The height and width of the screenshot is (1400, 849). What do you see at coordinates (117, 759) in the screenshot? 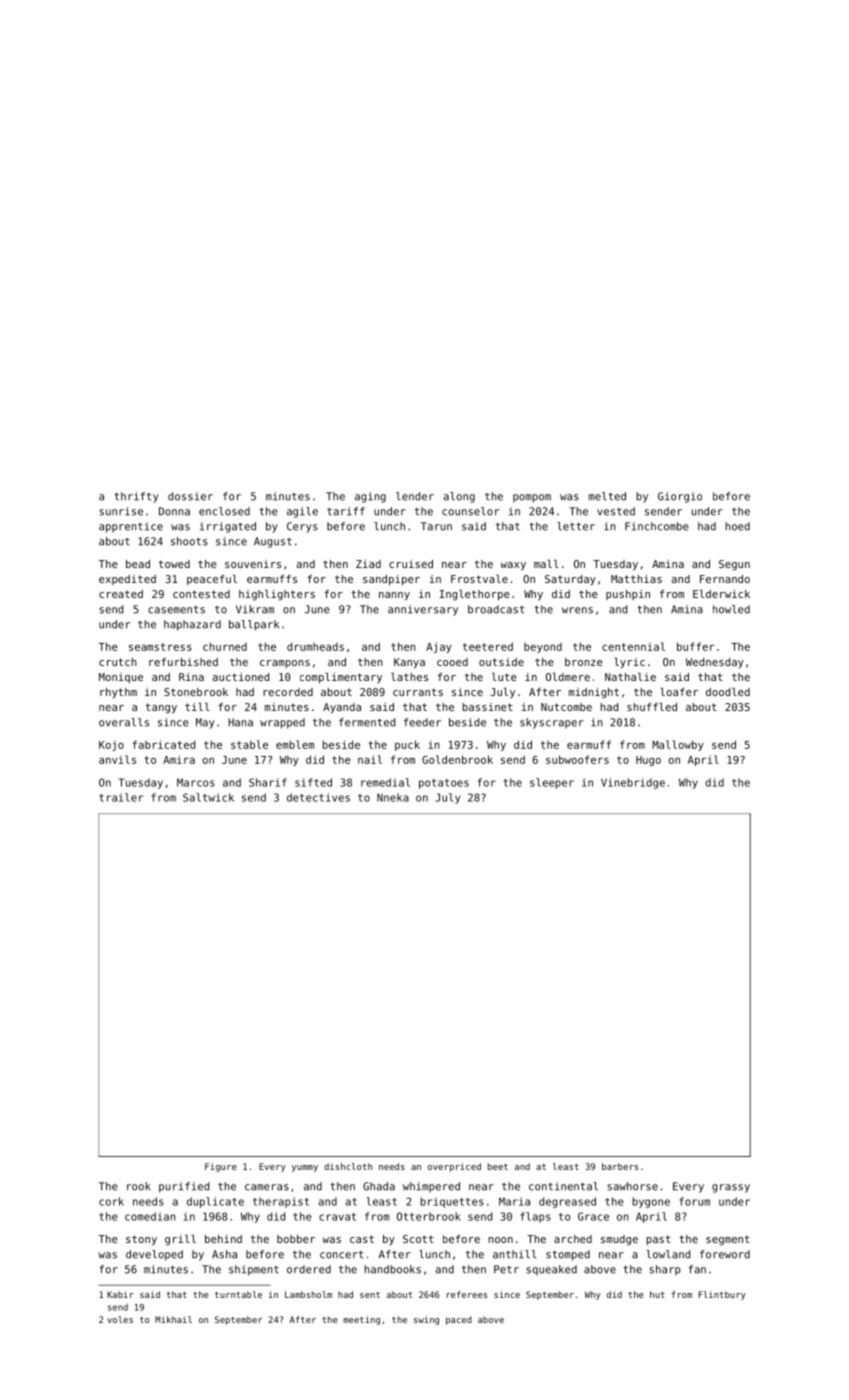
I see `anvils` at bounding box center [117, 759].
